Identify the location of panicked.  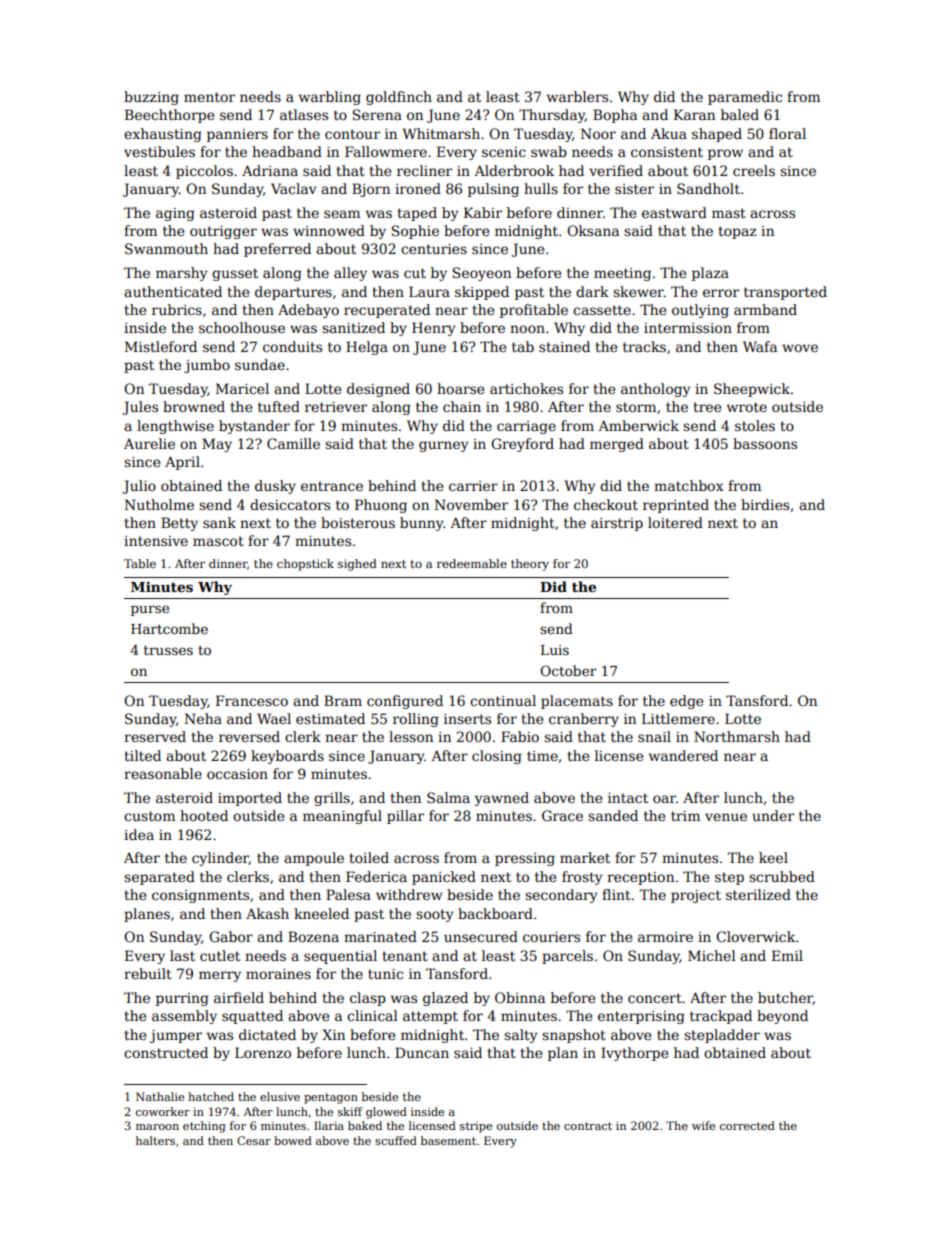
(444, 878).
